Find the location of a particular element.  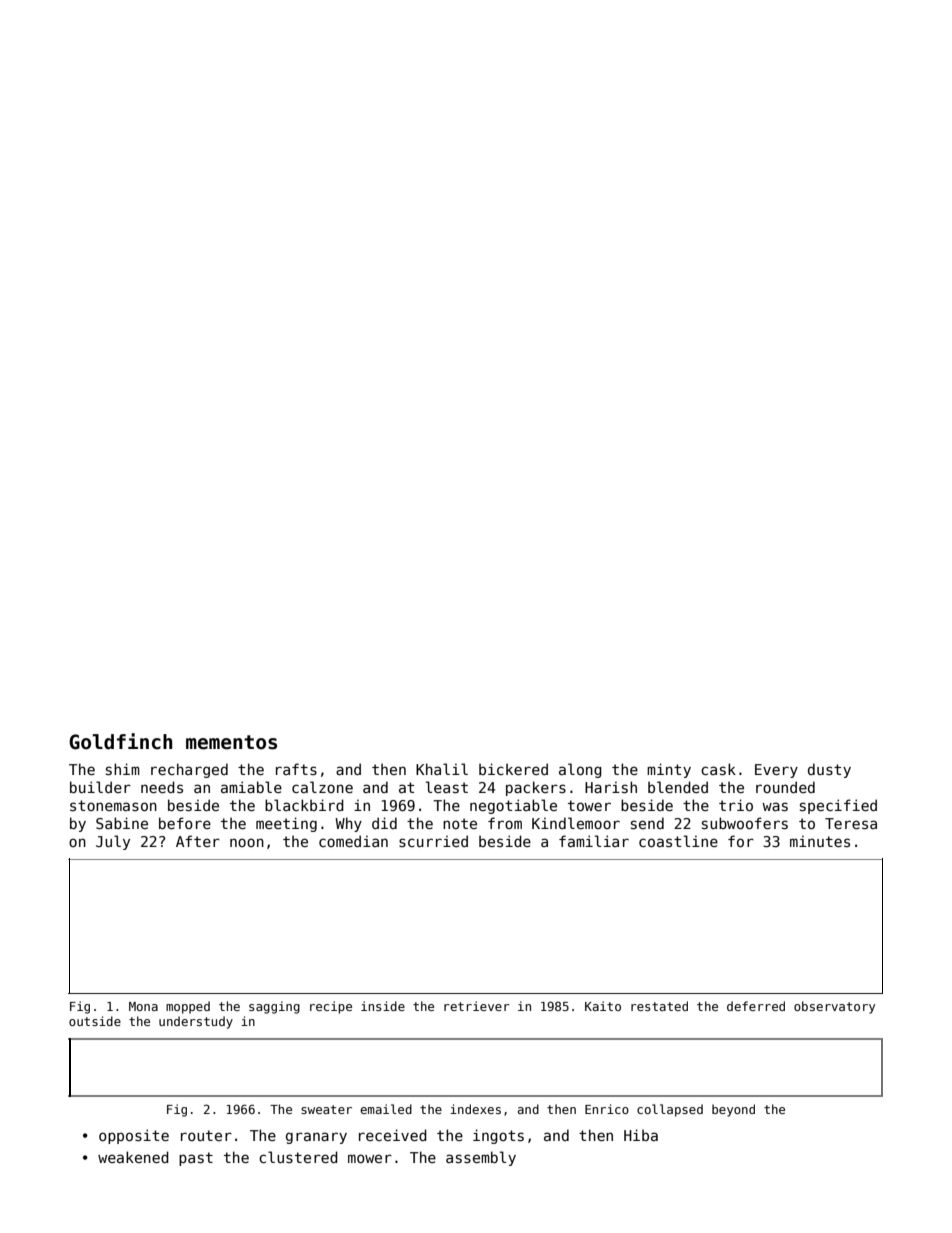

cask is located at coordinates (718, 769).
